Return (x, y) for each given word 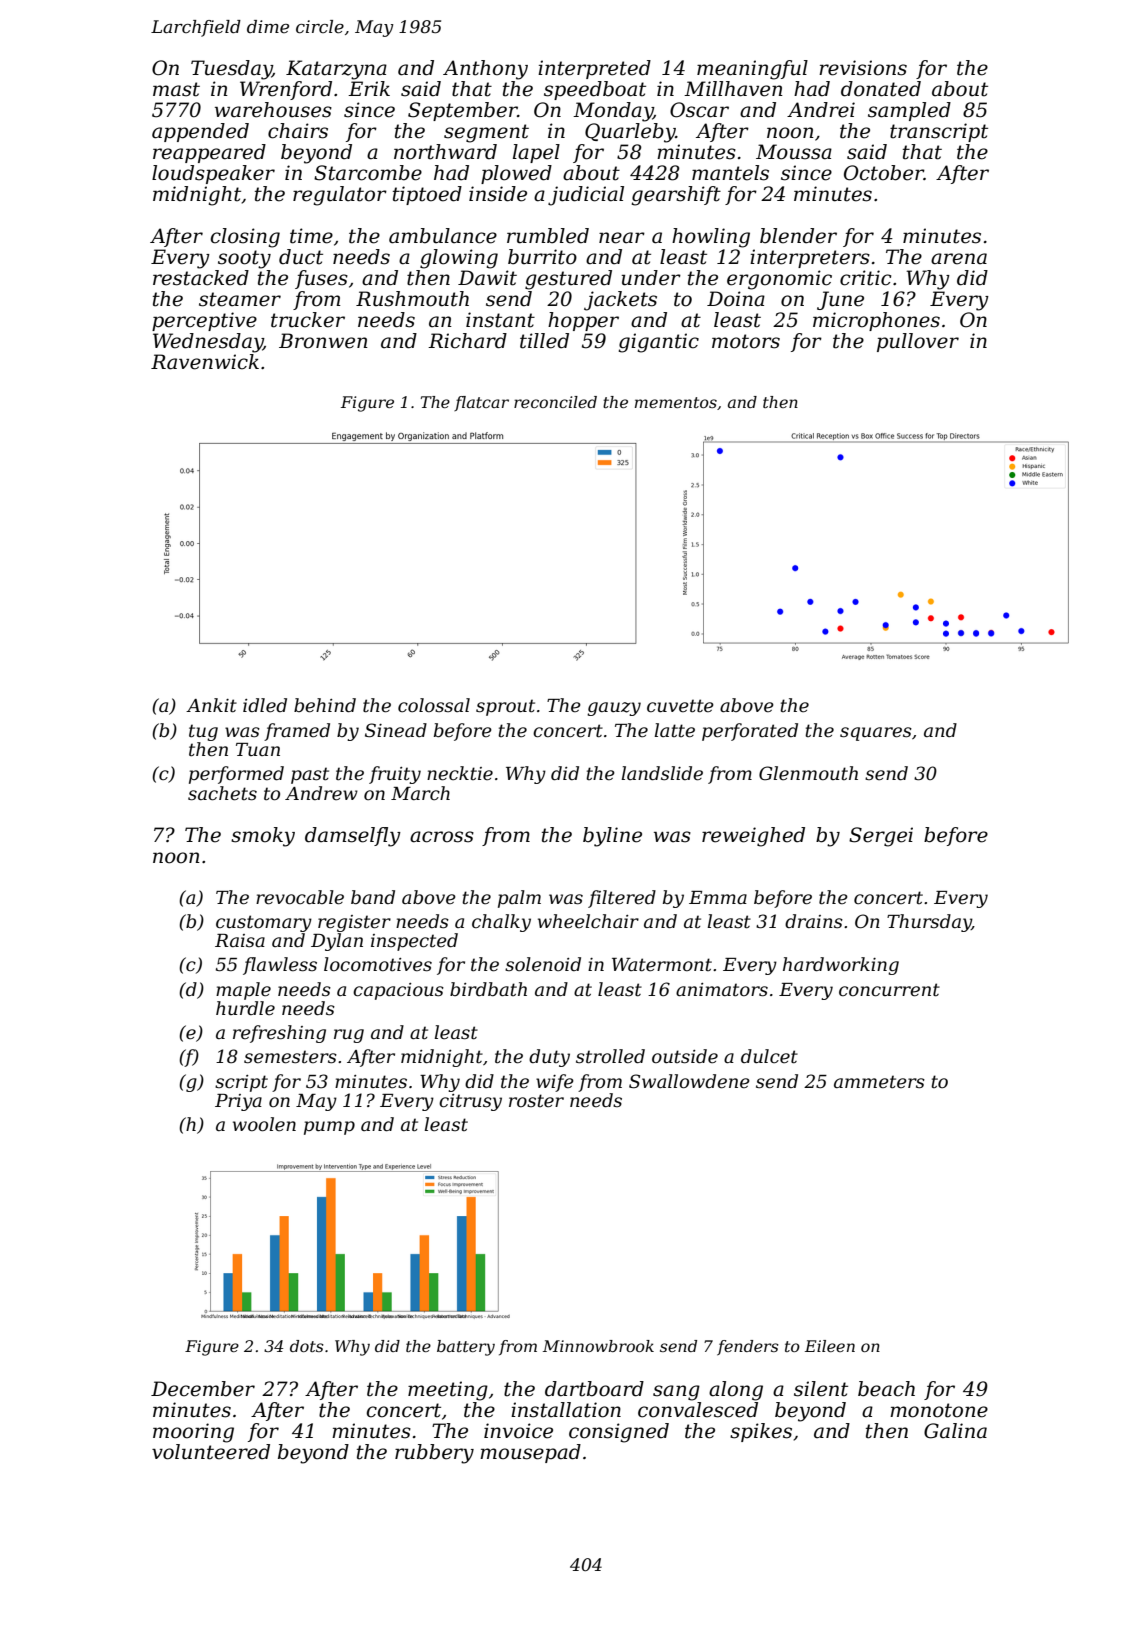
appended (200, 132)
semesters (290, 1057)
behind (325, 705)
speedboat (595, 90)
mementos (676, 402)
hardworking (841, 966)
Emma (718, 897)
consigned (619, 1433)
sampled (909, 111)
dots (307, 1346)
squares (876, 734)
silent (821, 1389)
